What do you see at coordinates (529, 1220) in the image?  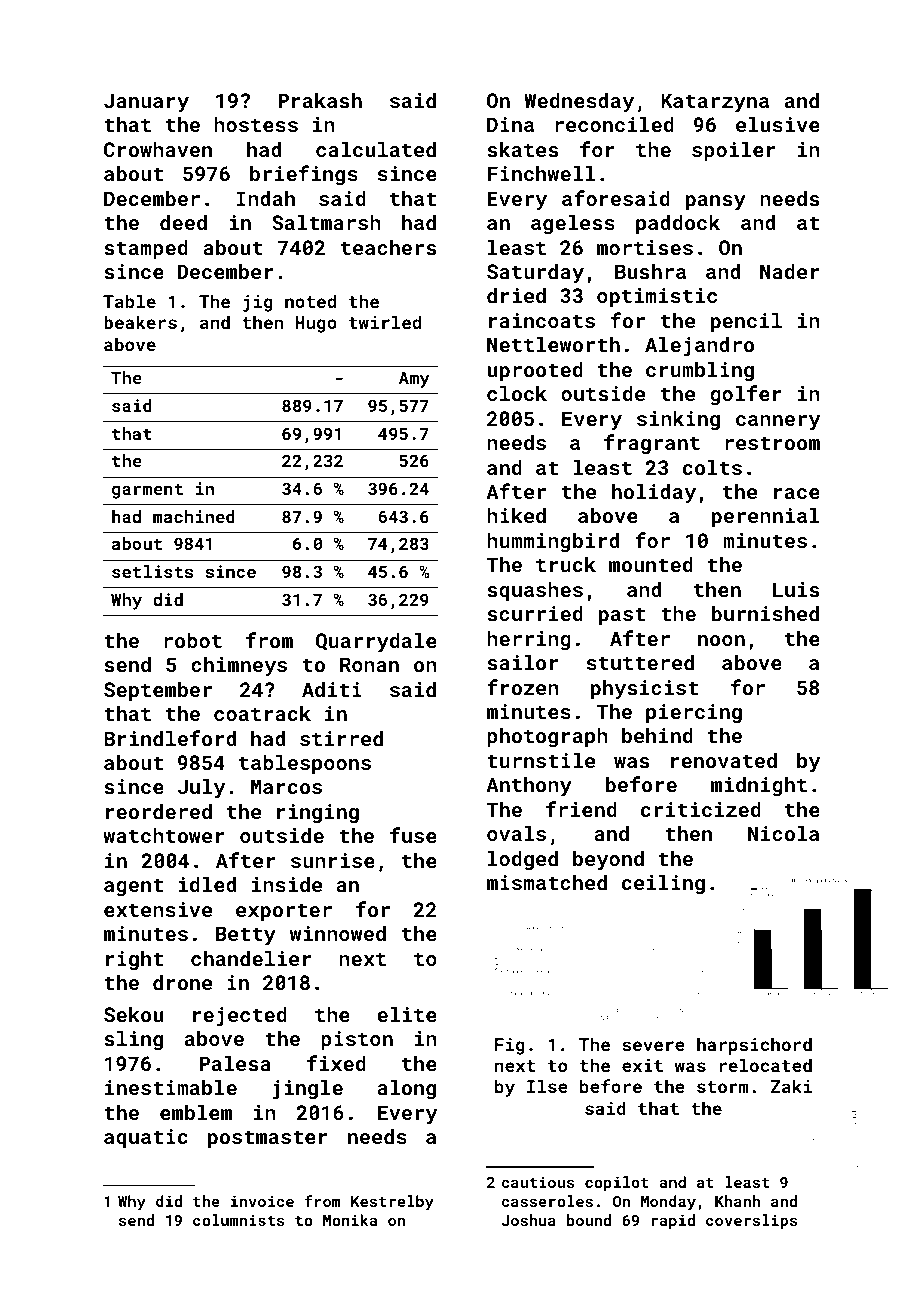 I see `Joshua` at bounding box center [529, 1220].
